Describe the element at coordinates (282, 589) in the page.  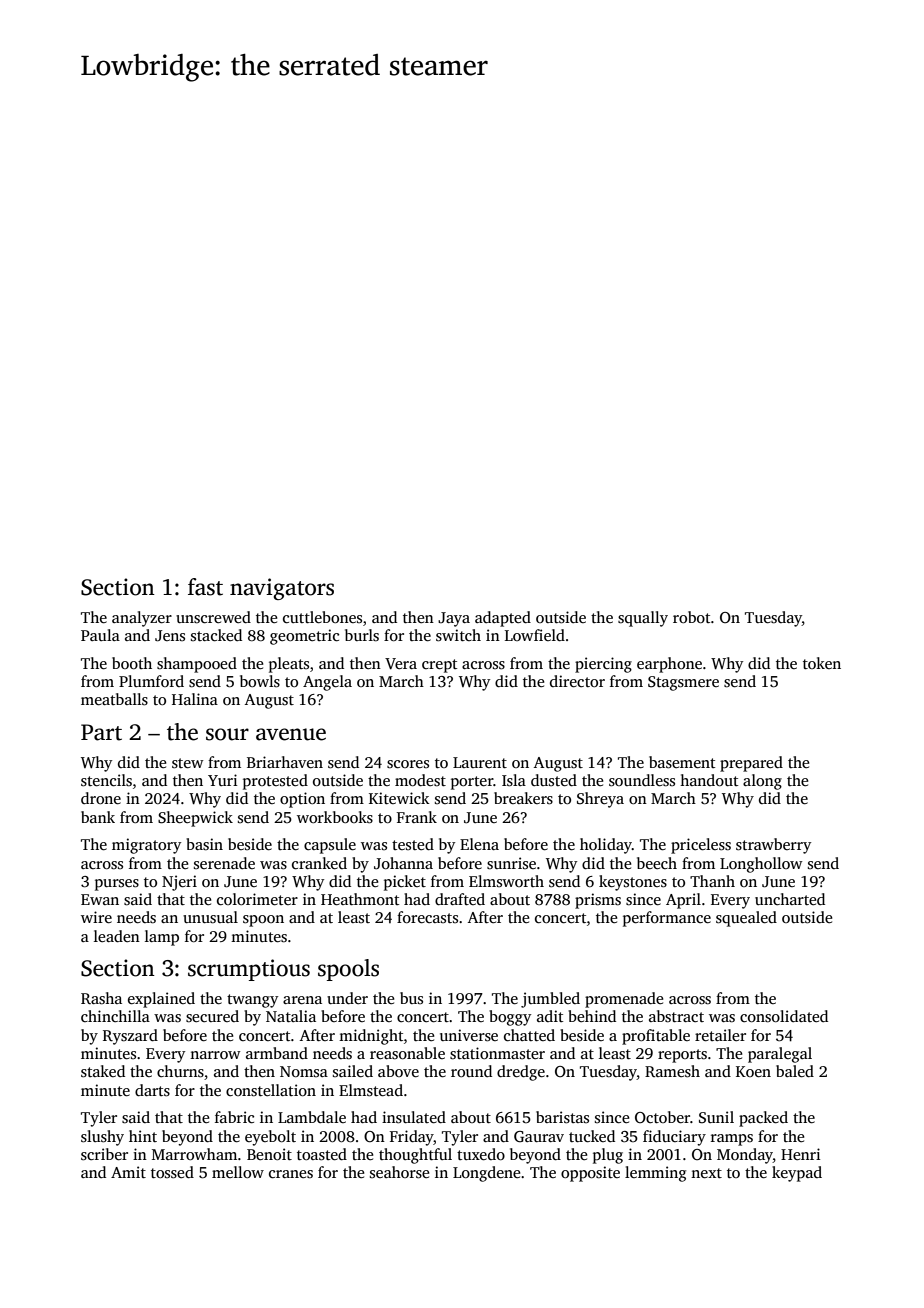
I see `navigators` at that location.
